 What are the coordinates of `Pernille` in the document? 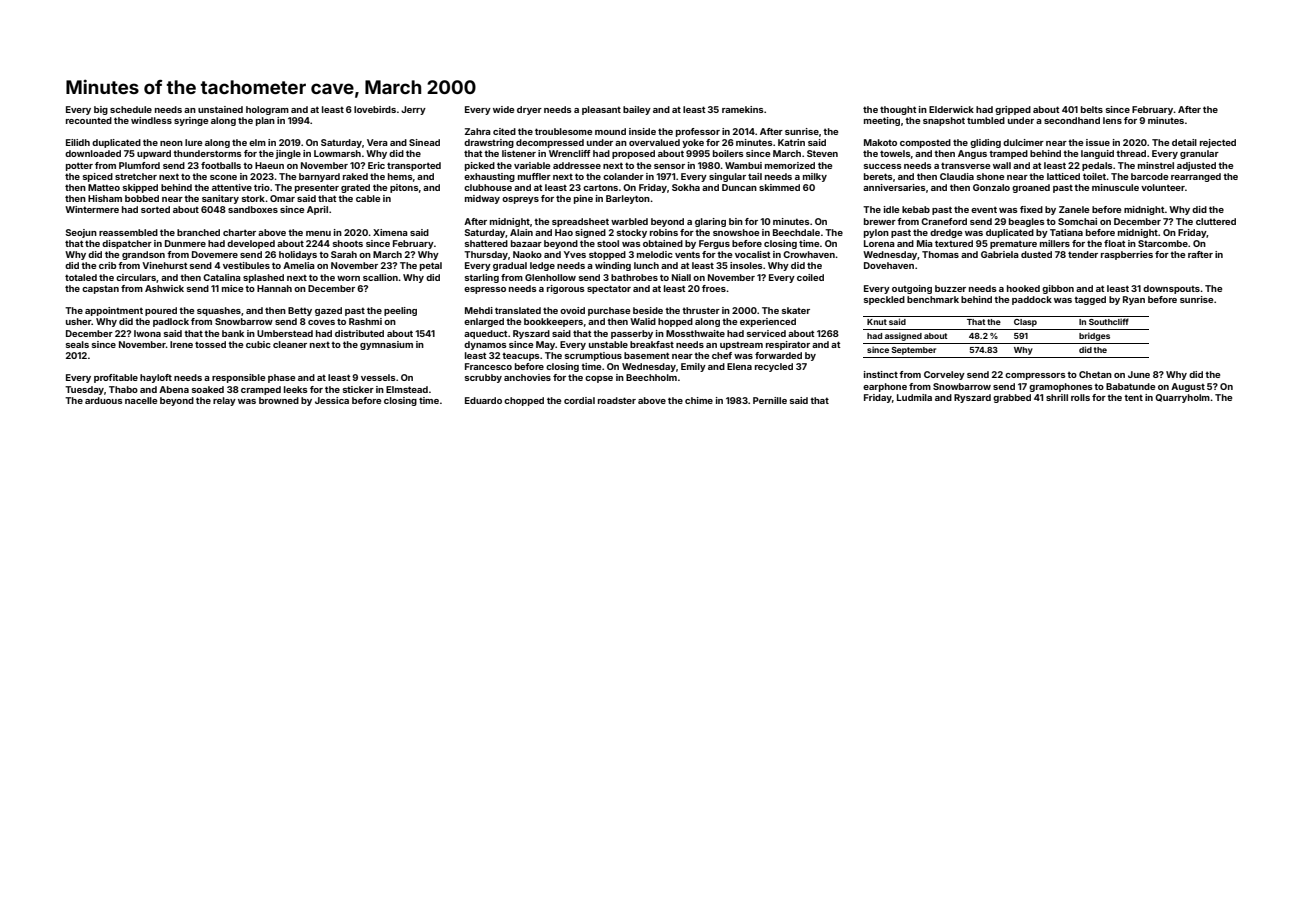 It's located at (770, 400).
